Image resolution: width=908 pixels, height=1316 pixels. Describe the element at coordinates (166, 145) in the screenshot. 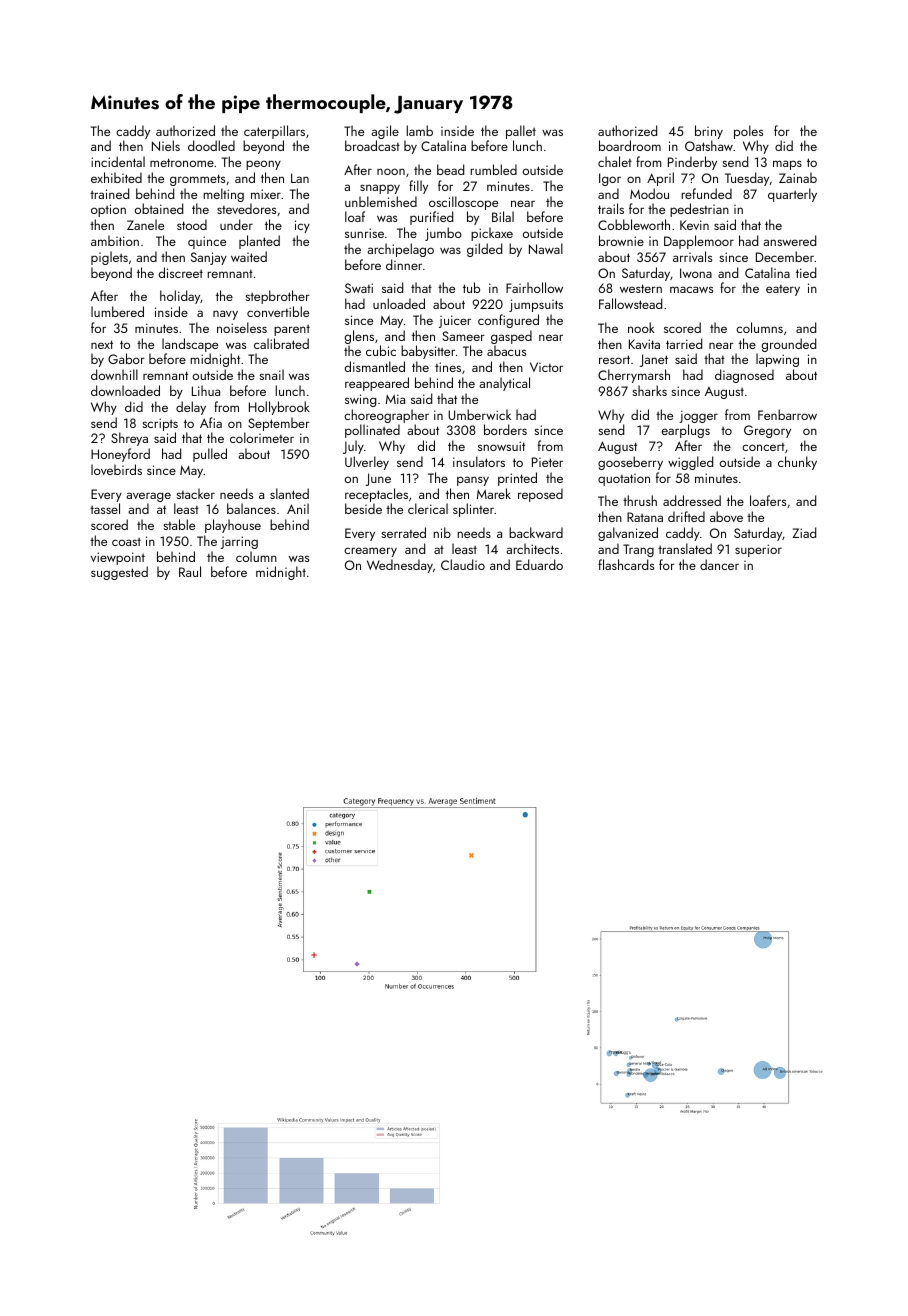

I see `Niels` at that location.
